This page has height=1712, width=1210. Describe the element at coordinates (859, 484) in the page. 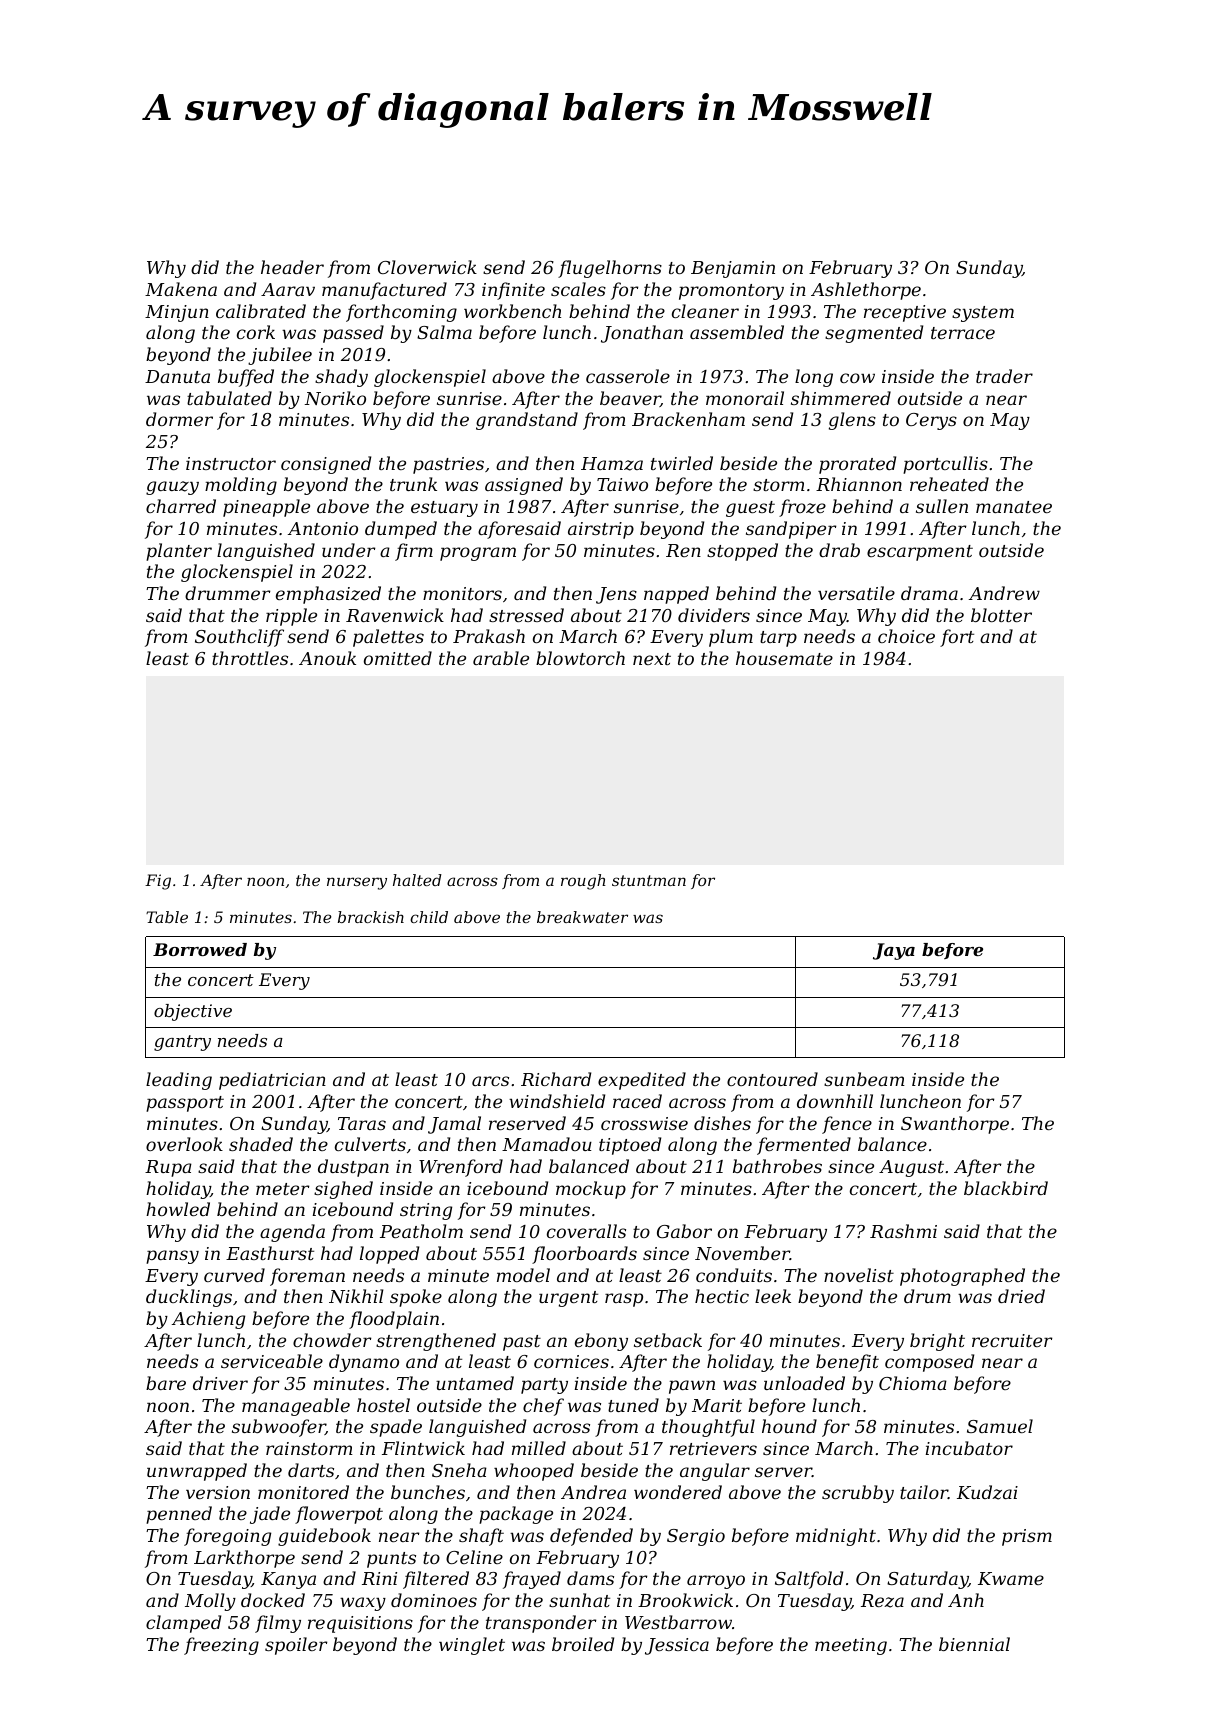

I see `Rhiannon` at that location.
